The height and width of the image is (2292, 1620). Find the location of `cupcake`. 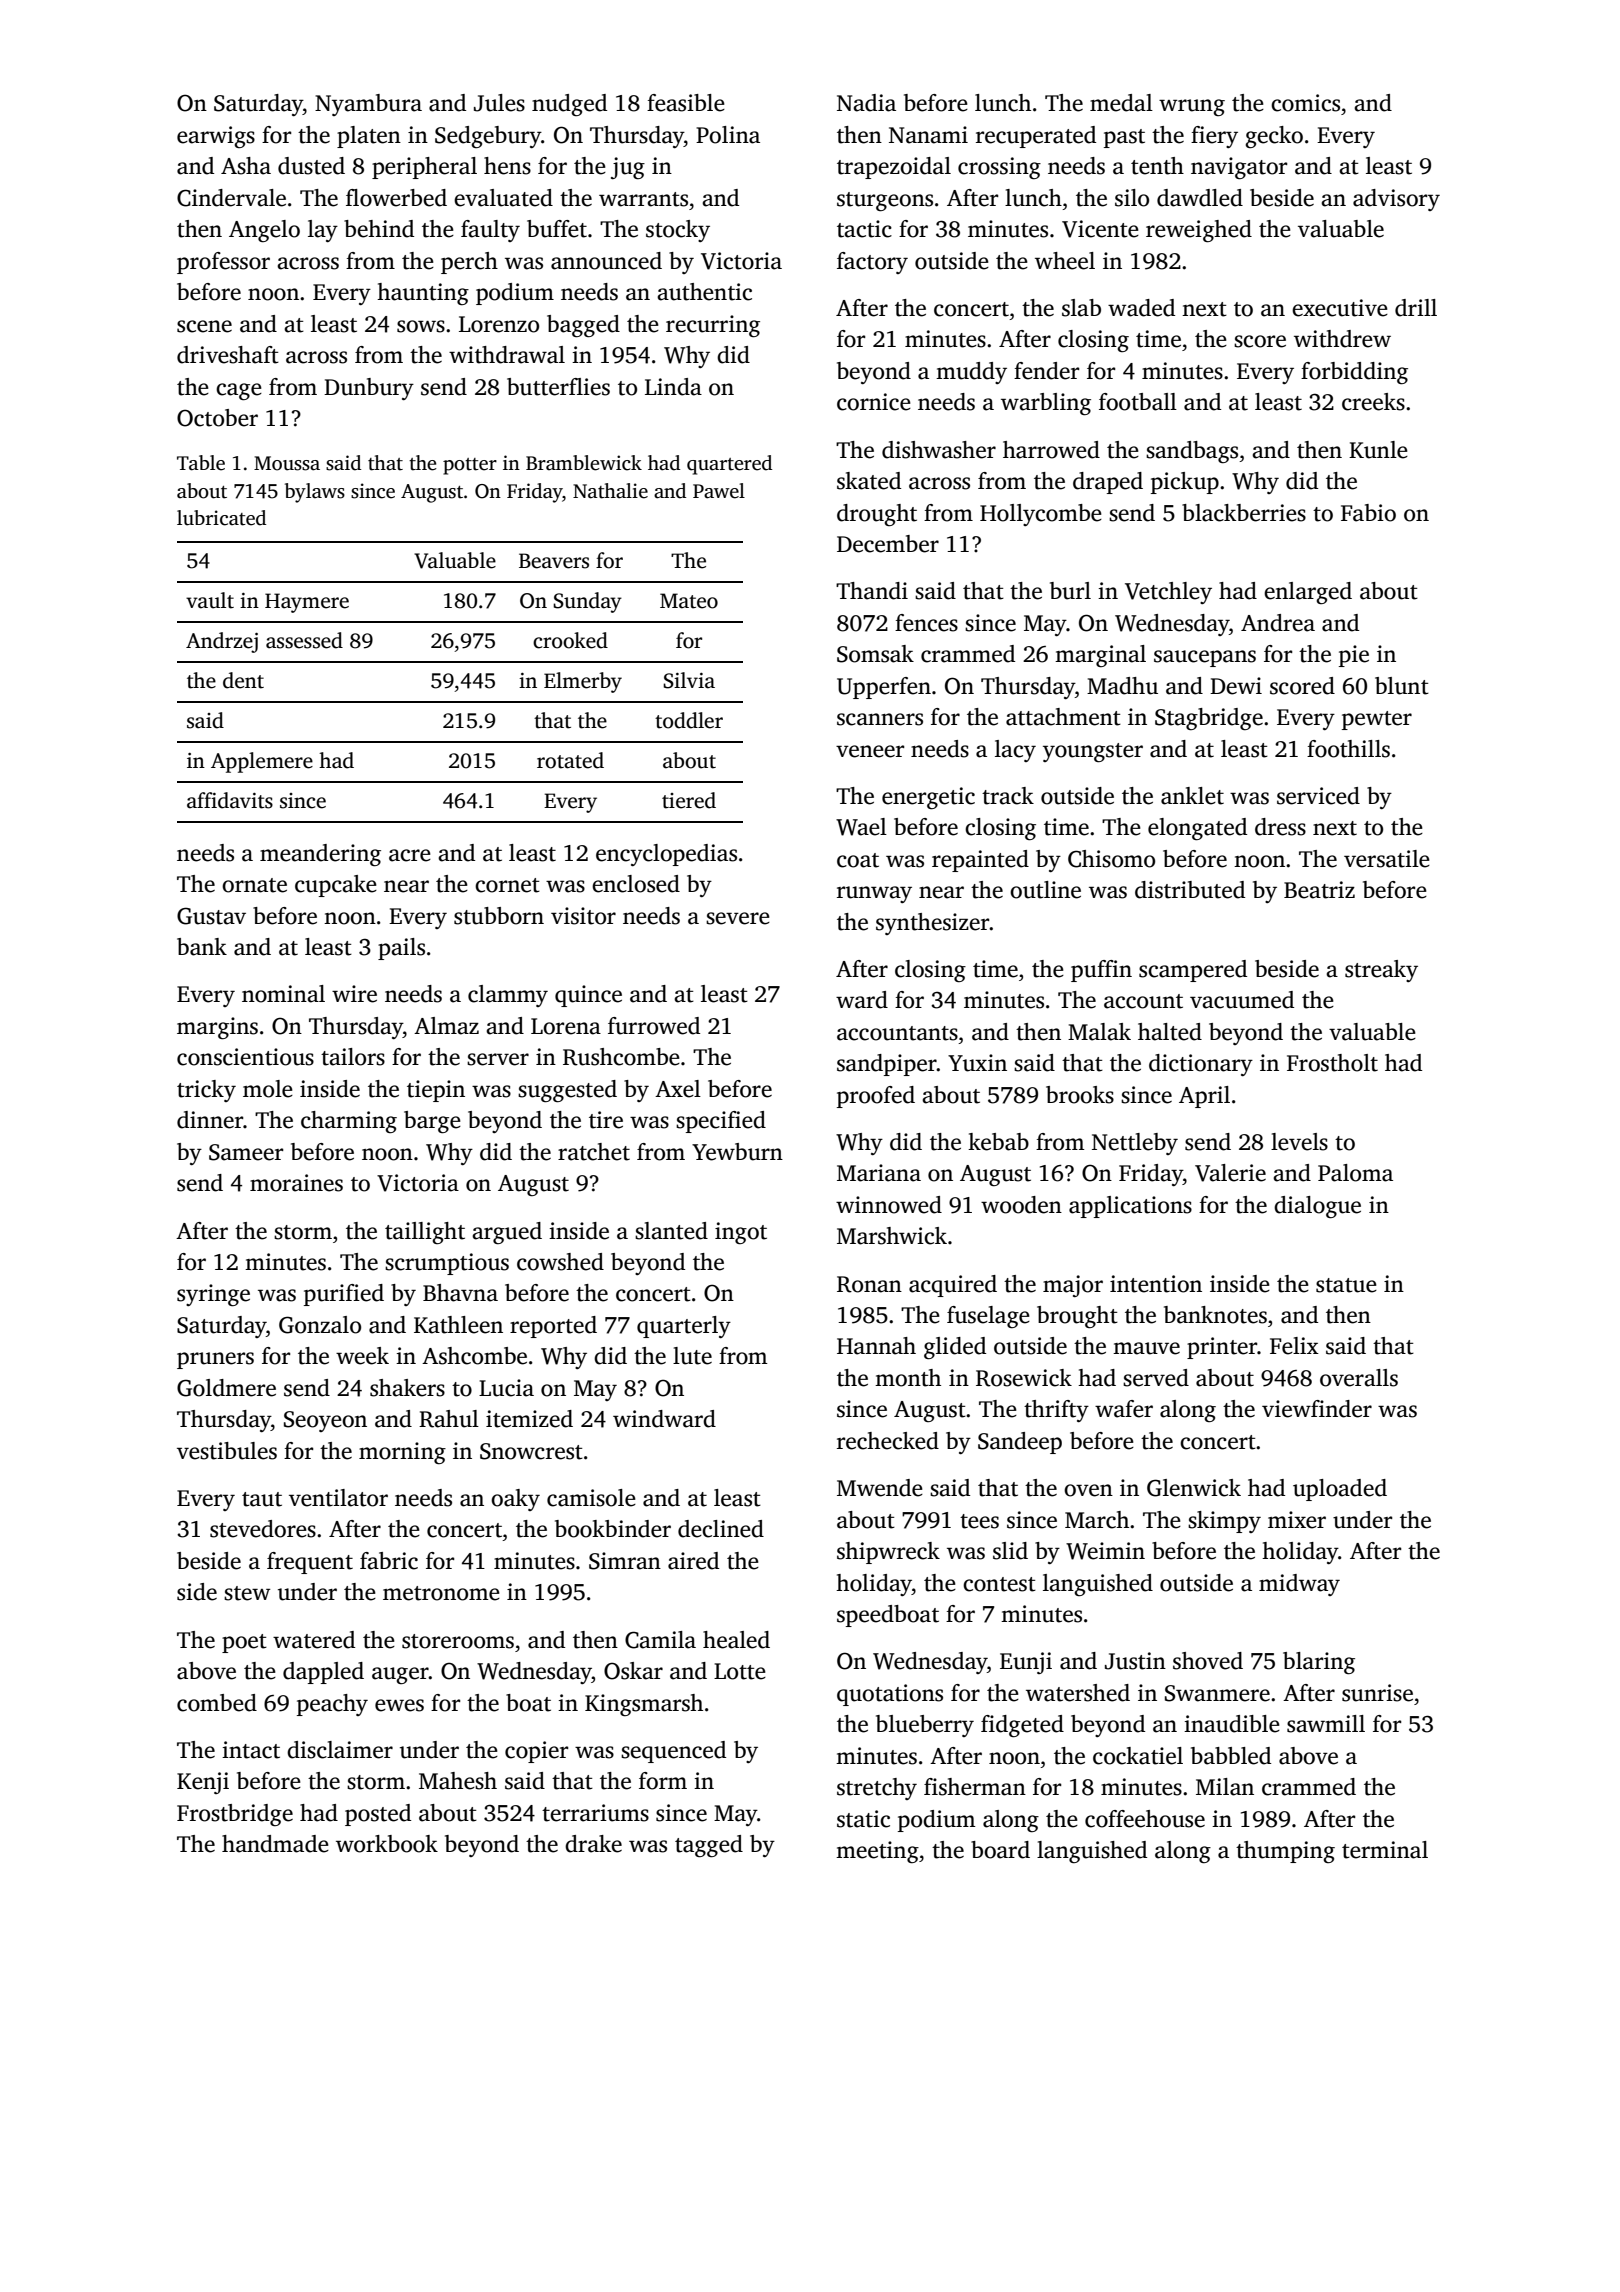

cupcake is located at coordinates (336, 886).
